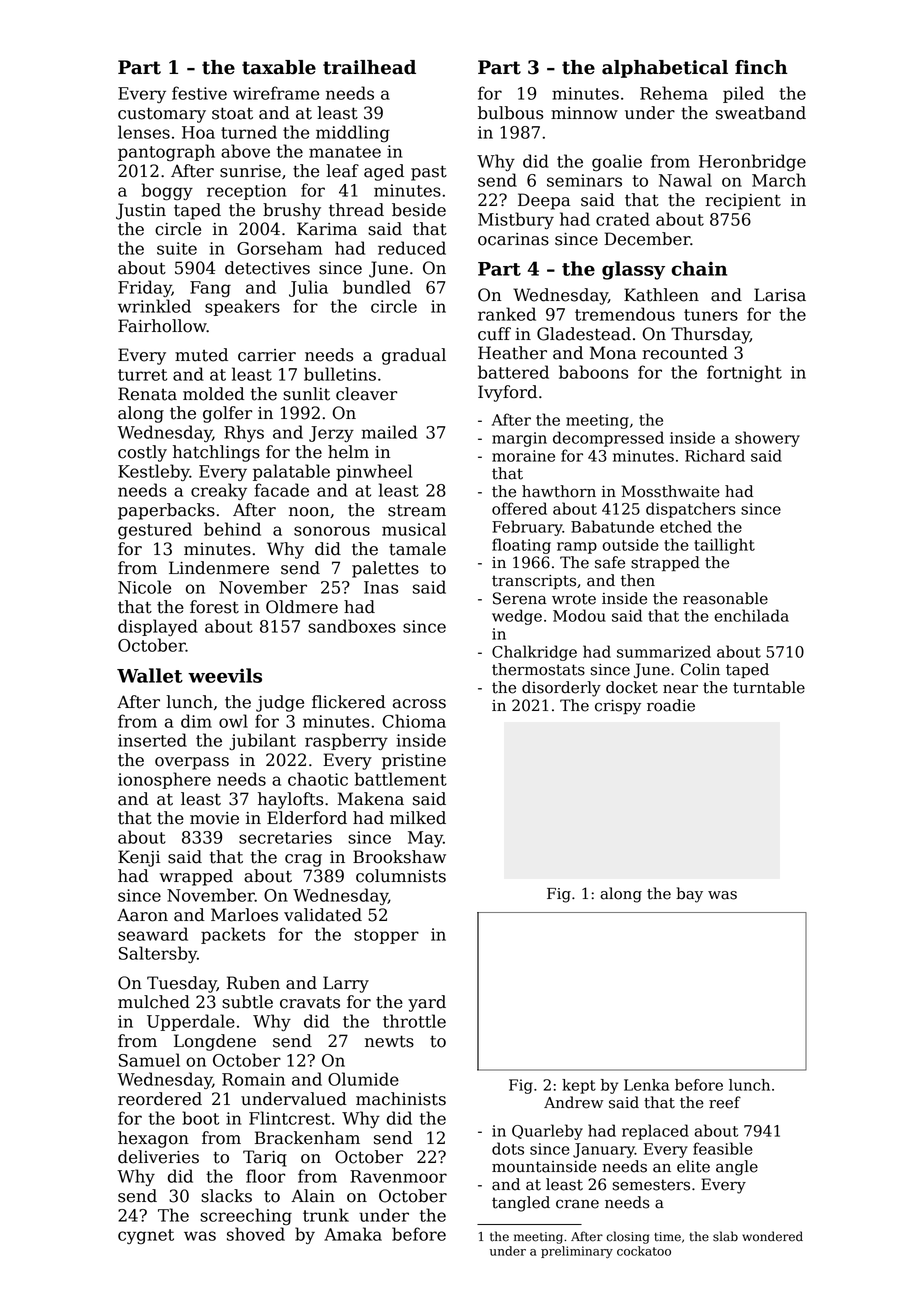 This screenshot has width=924, height=1308. What do you see at coordinates (751, 615) in the screenshot?
I see `enchilada` at bounding box center [751, 615].
